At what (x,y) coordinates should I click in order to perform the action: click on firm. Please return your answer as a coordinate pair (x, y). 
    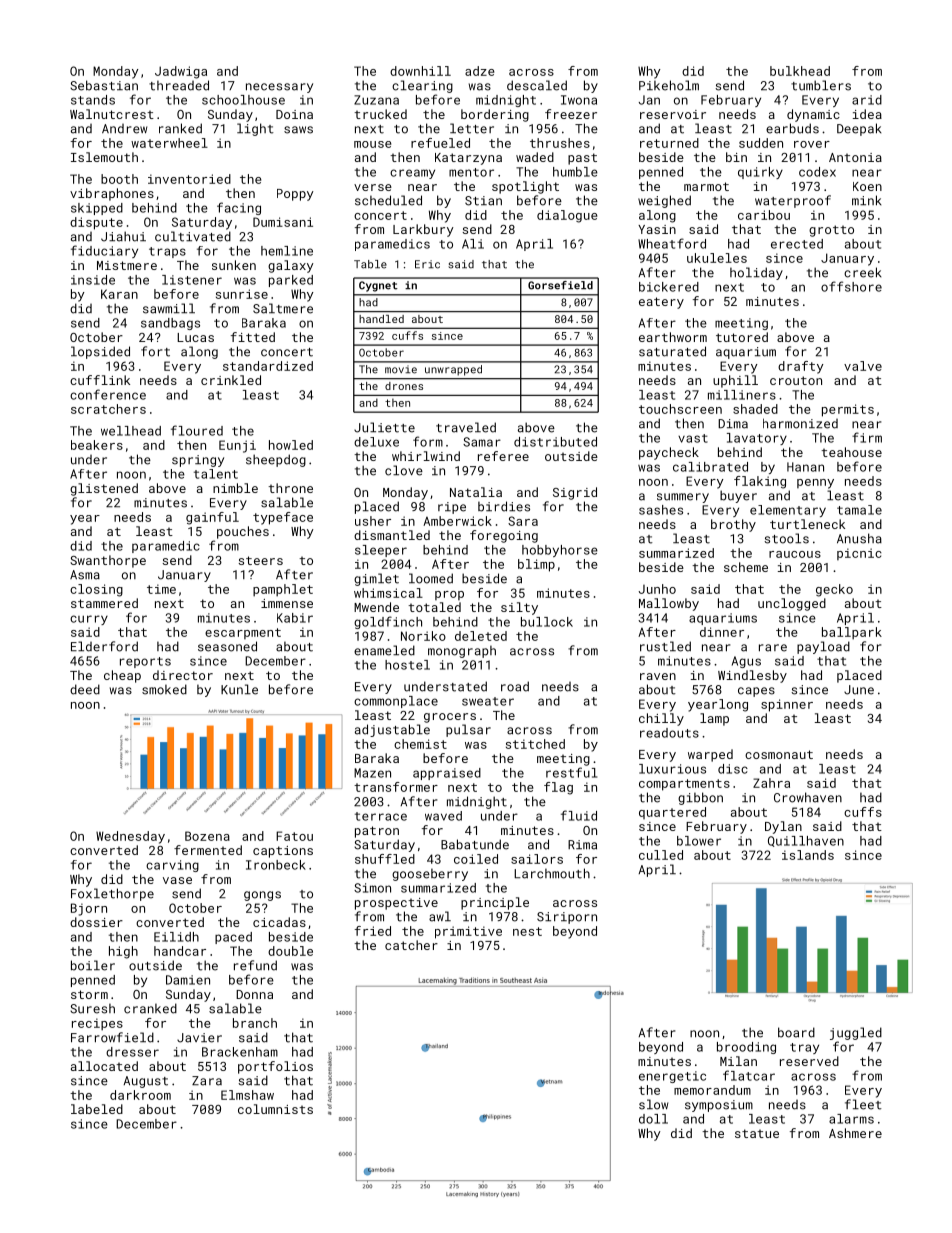
    Looking at the image, I should click on (867, 437).
